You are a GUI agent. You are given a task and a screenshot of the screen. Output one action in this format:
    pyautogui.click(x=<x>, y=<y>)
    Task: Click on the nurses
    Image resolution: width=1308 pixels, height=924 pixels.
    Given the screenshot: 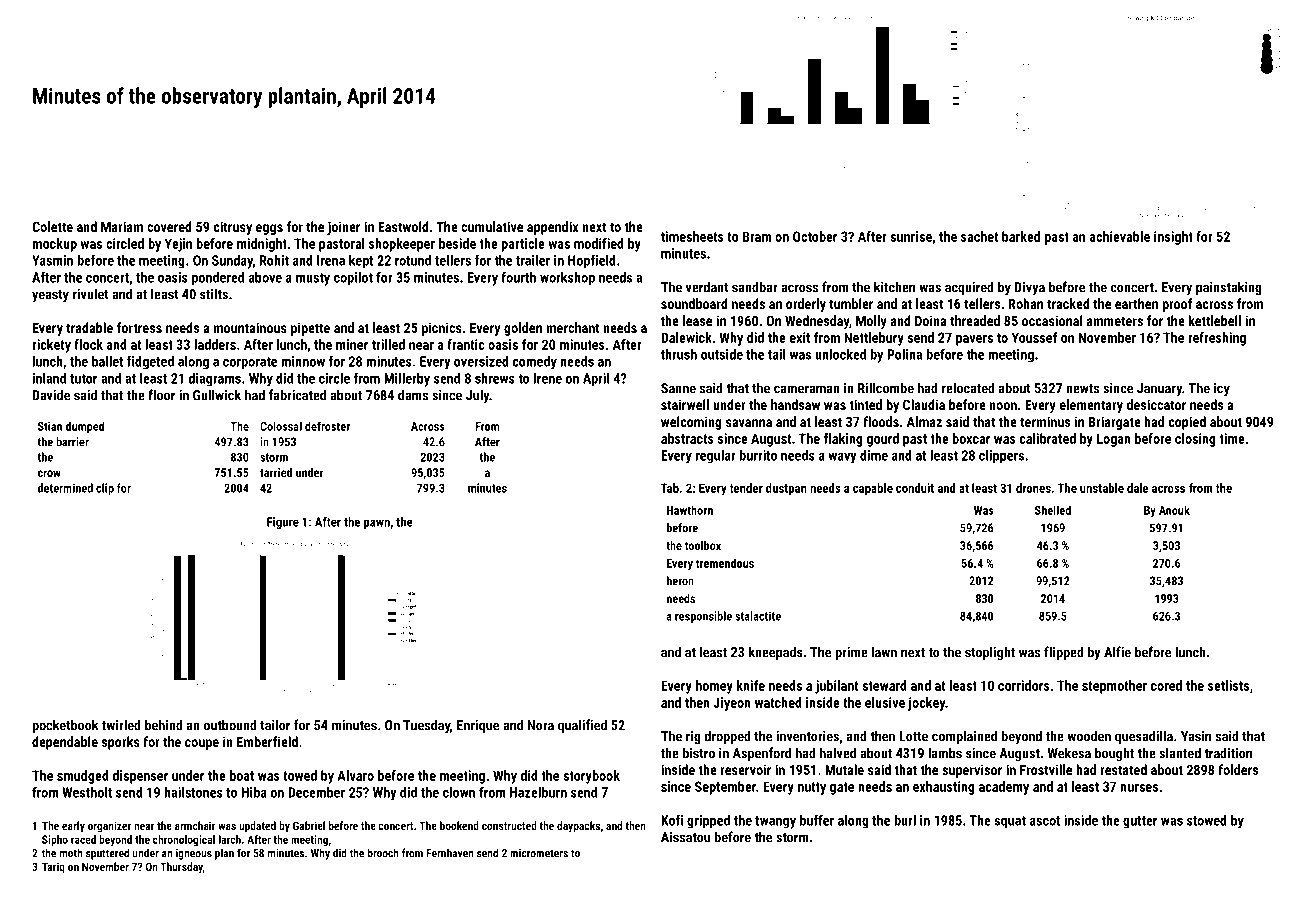 What is the action you would take?
    pyautogui.click(x=1139, y=788)
